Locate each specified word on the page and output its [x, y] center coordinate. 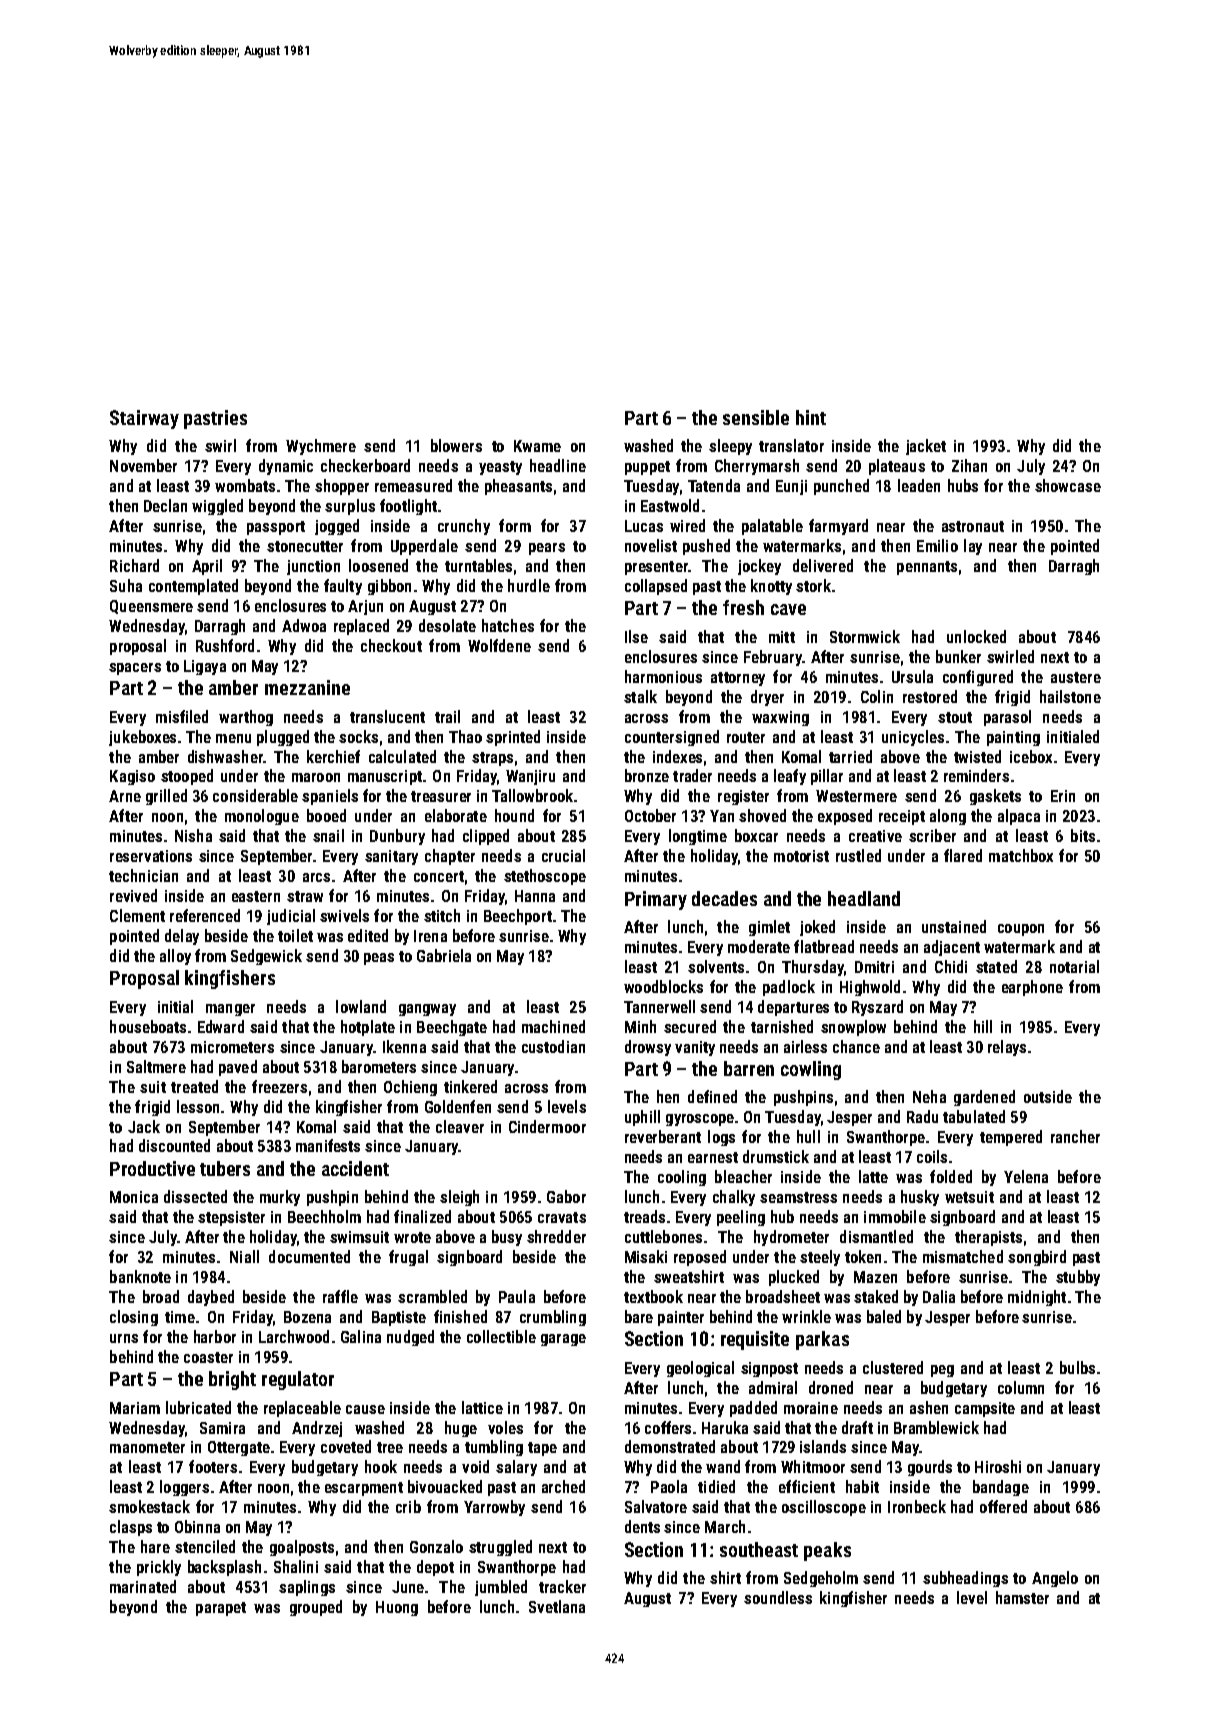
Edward [221, 1026]
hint [811, 417]
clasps [131, 1528]
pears [547, 549]
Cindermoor [547, 1126]
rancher [1075, 1136]
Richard [134, 565]
